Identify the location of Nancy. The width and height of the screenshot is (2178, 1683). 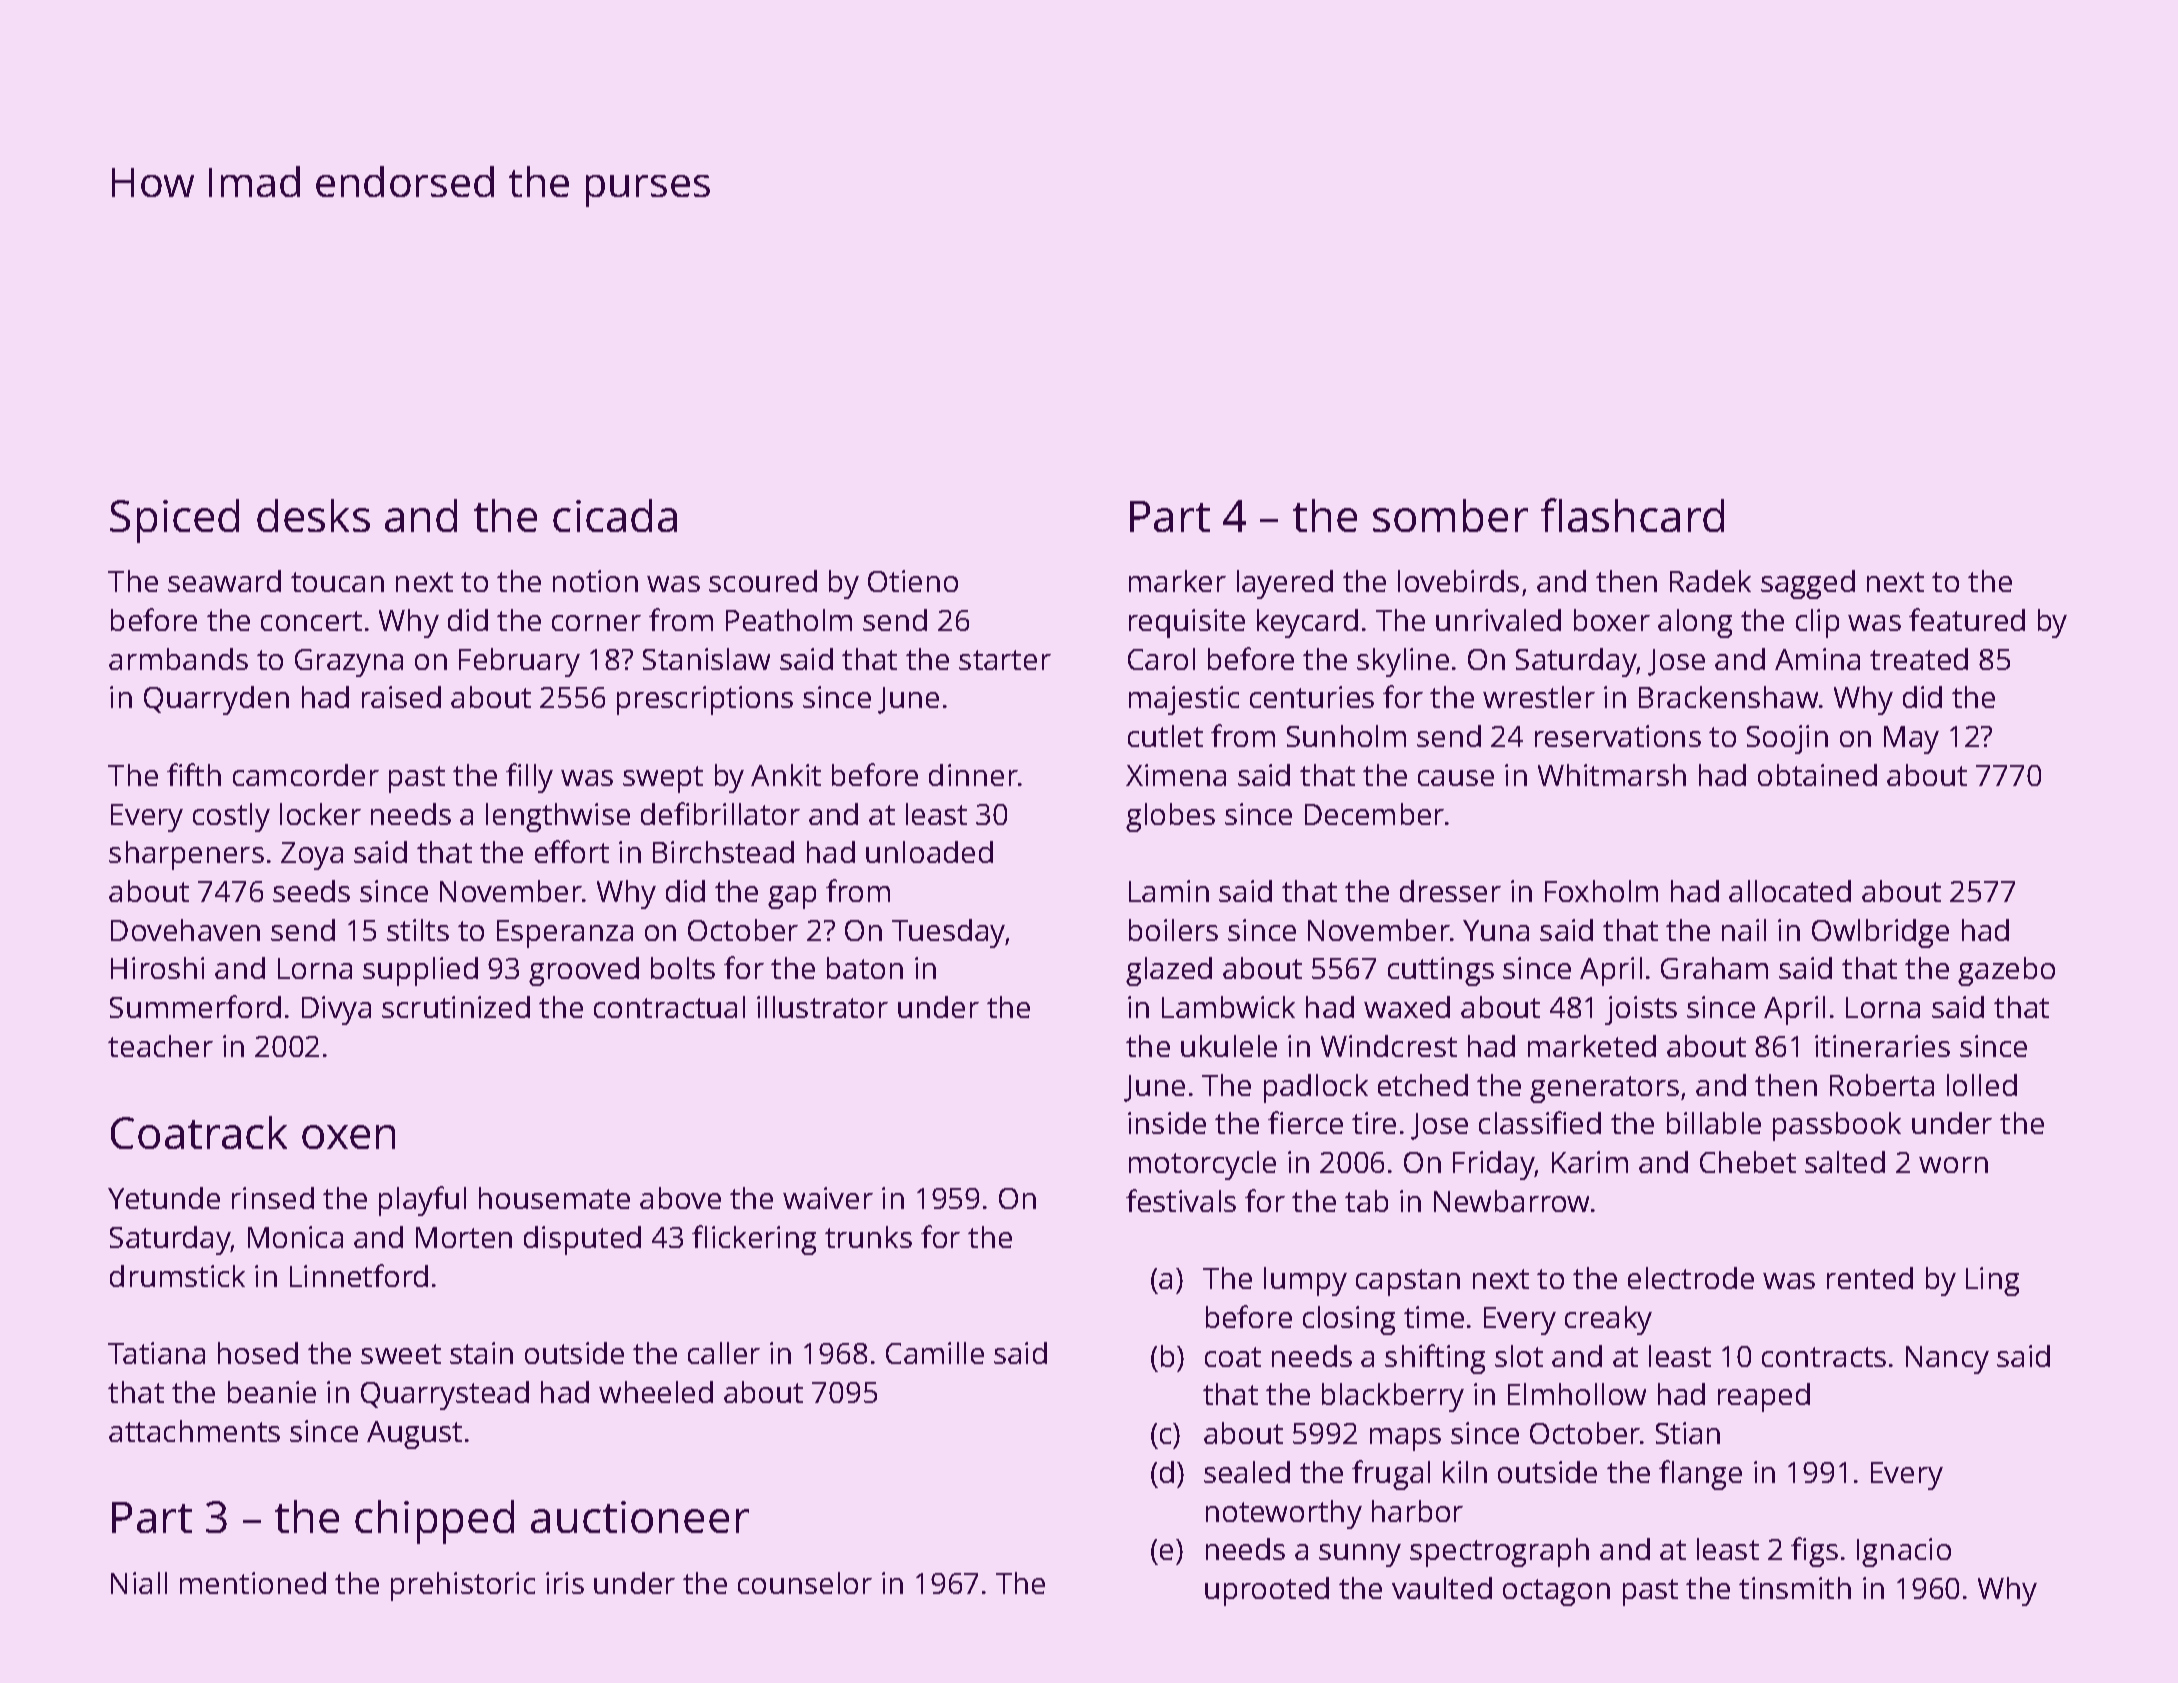
(1947, 1360).
